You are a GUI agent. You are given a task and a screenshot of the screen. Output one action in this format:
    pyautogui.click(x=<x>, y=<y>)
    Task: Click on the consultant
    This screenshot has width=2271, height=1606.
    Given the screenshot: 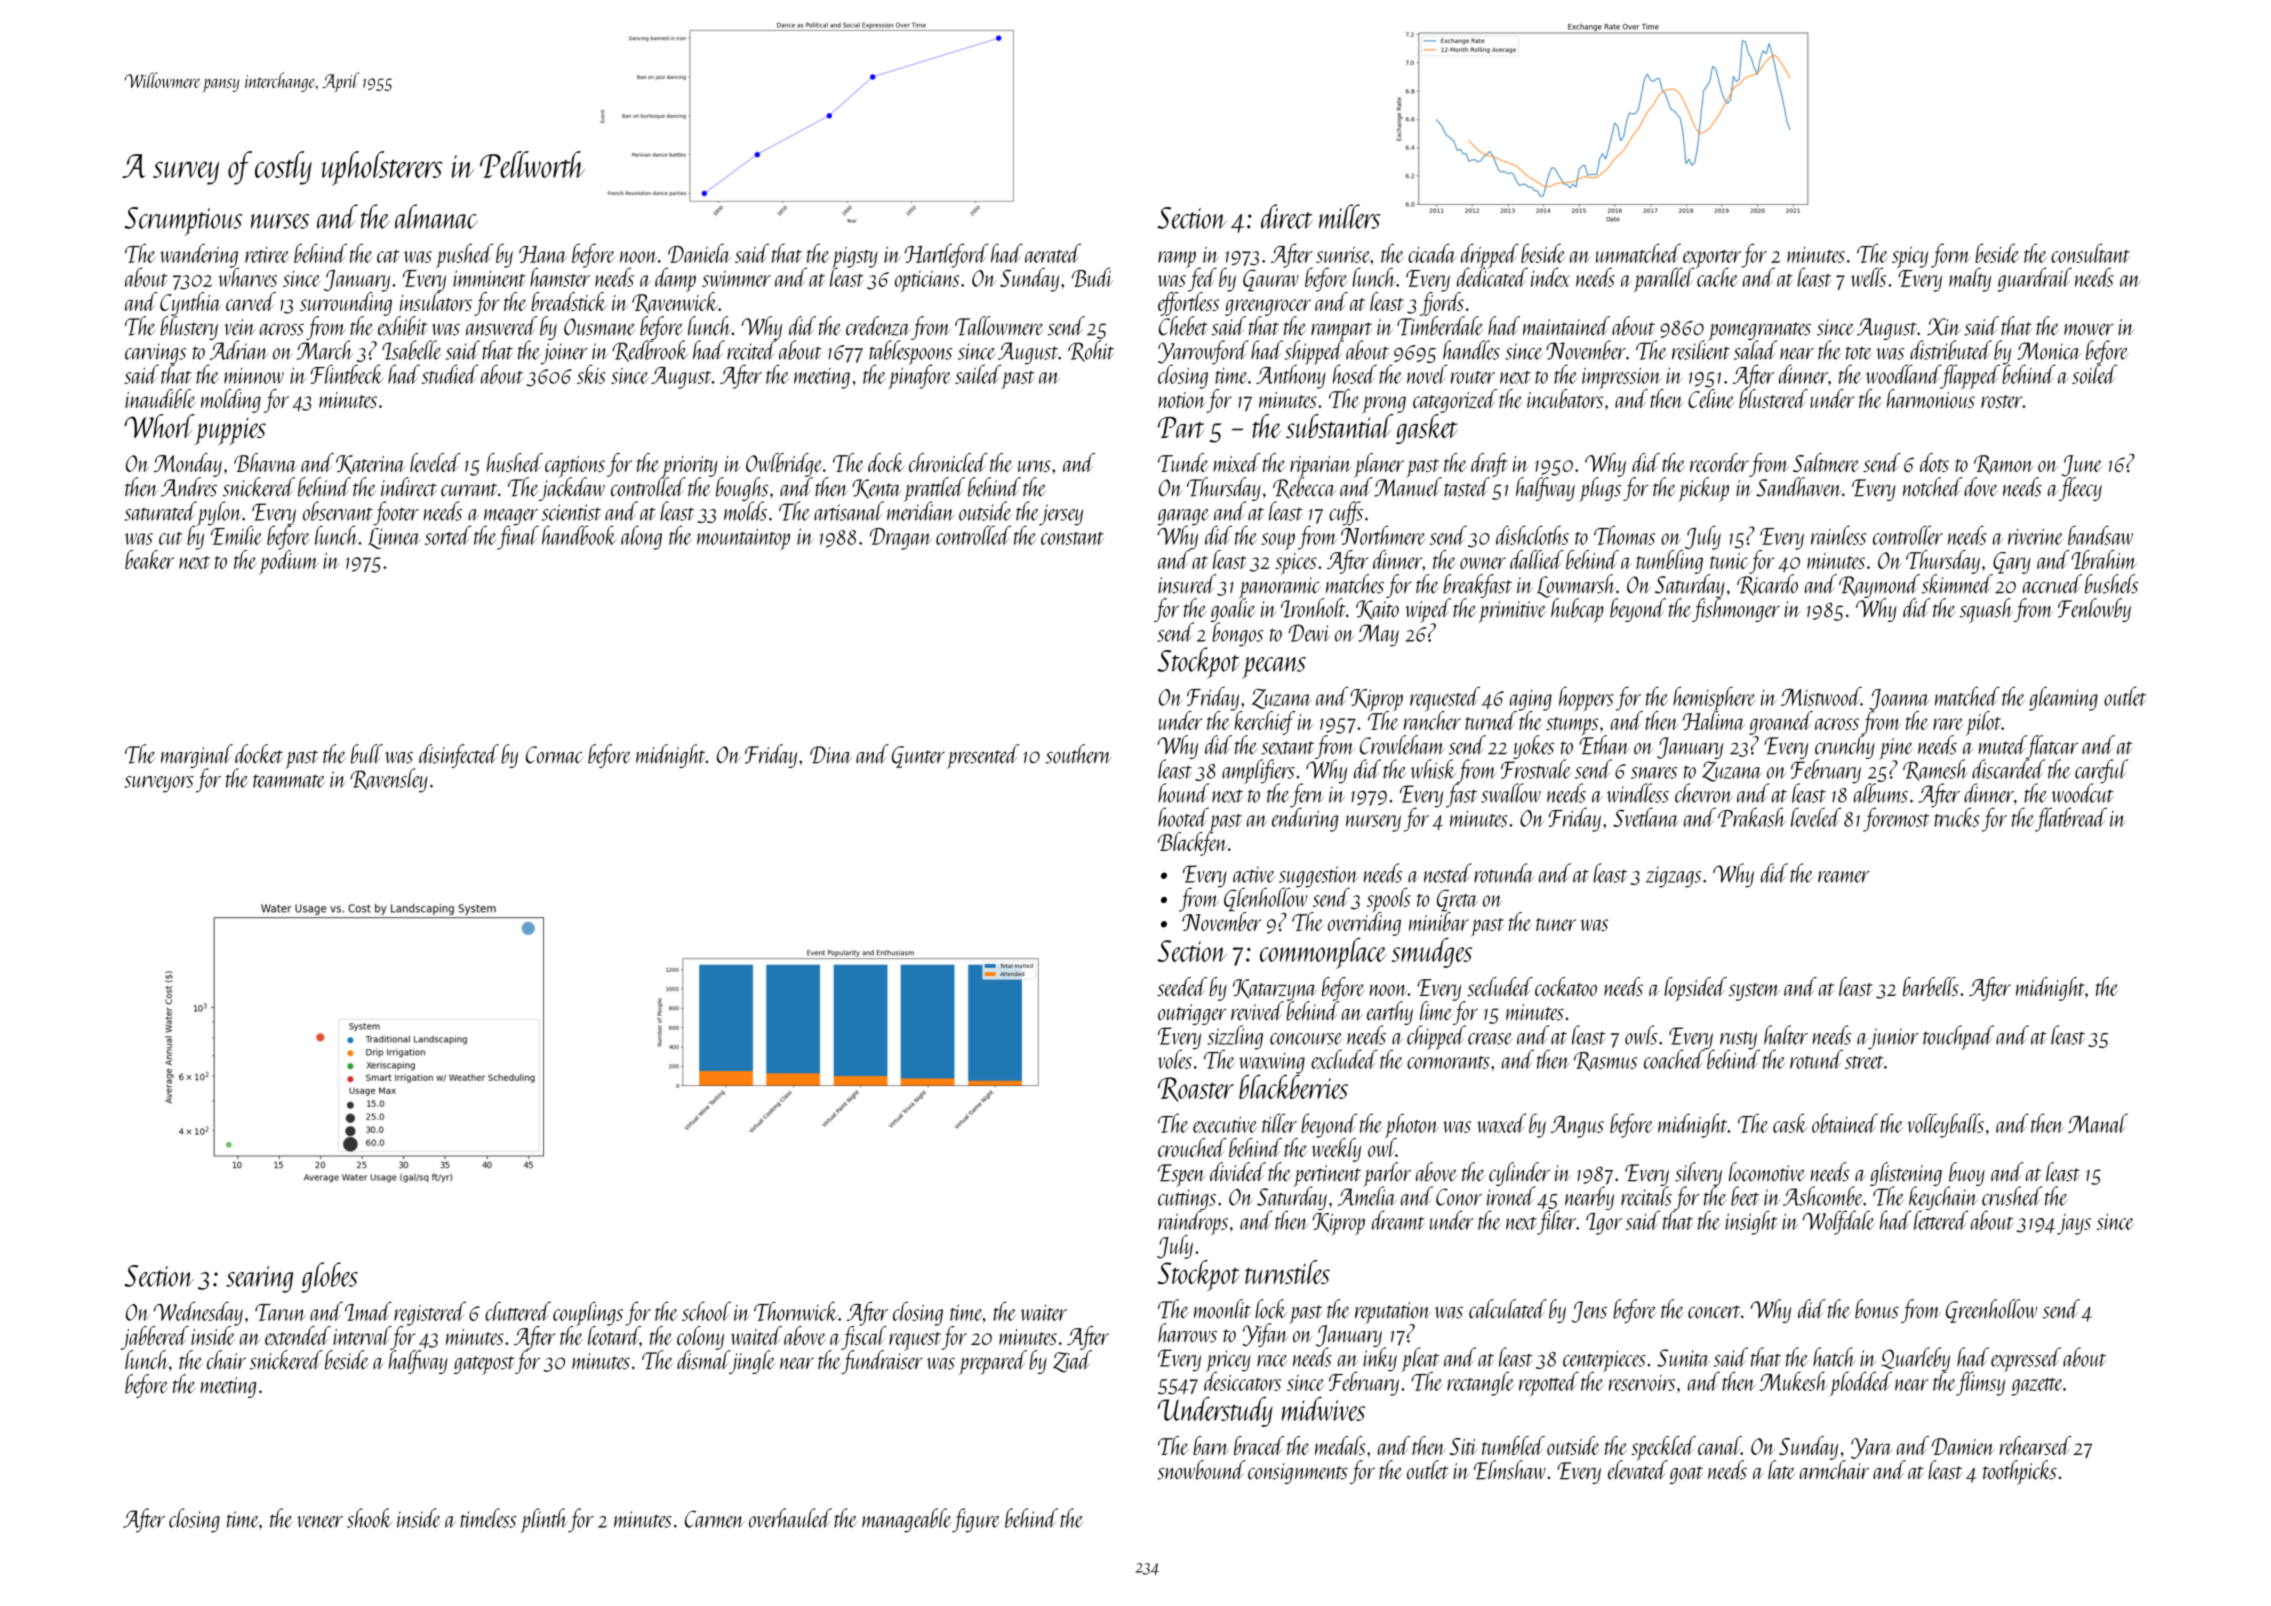 What is the action you would take?
    pyautogui.click(x=2090, y=253)
